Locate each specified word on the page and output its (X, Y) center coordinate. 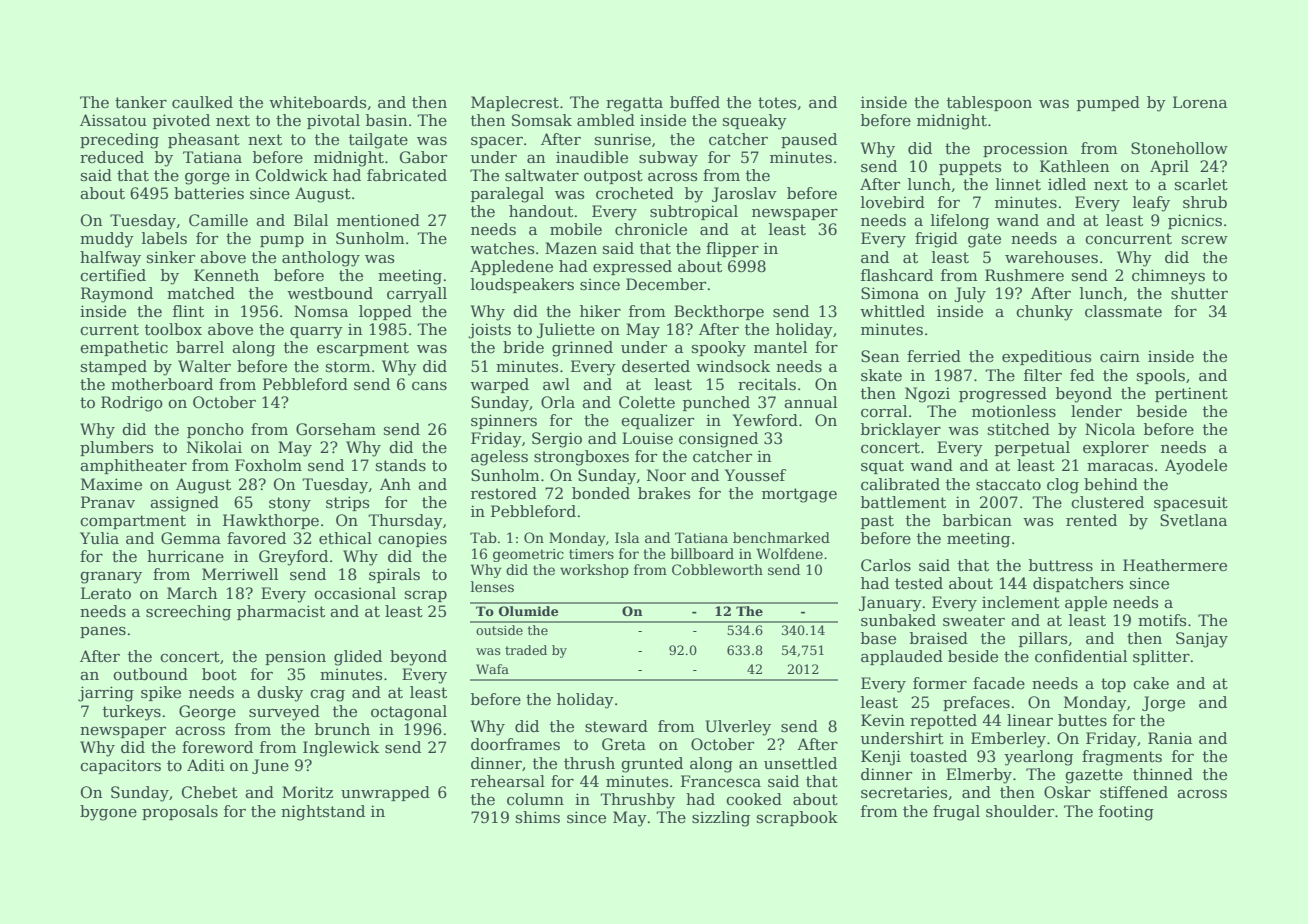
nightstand (323, 813)
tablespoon (989, 103)
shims (538, 817)
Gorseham (336, 429)
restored (504, 493)
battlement (903, 502)
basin (386, 120)
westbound (330, 293)
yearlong (1038, 758)
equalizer (657, 421)
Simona (890, 293)
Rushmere (1024, 275)
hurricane (185, 556)
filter (1043, 375)
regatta (634, 104)
